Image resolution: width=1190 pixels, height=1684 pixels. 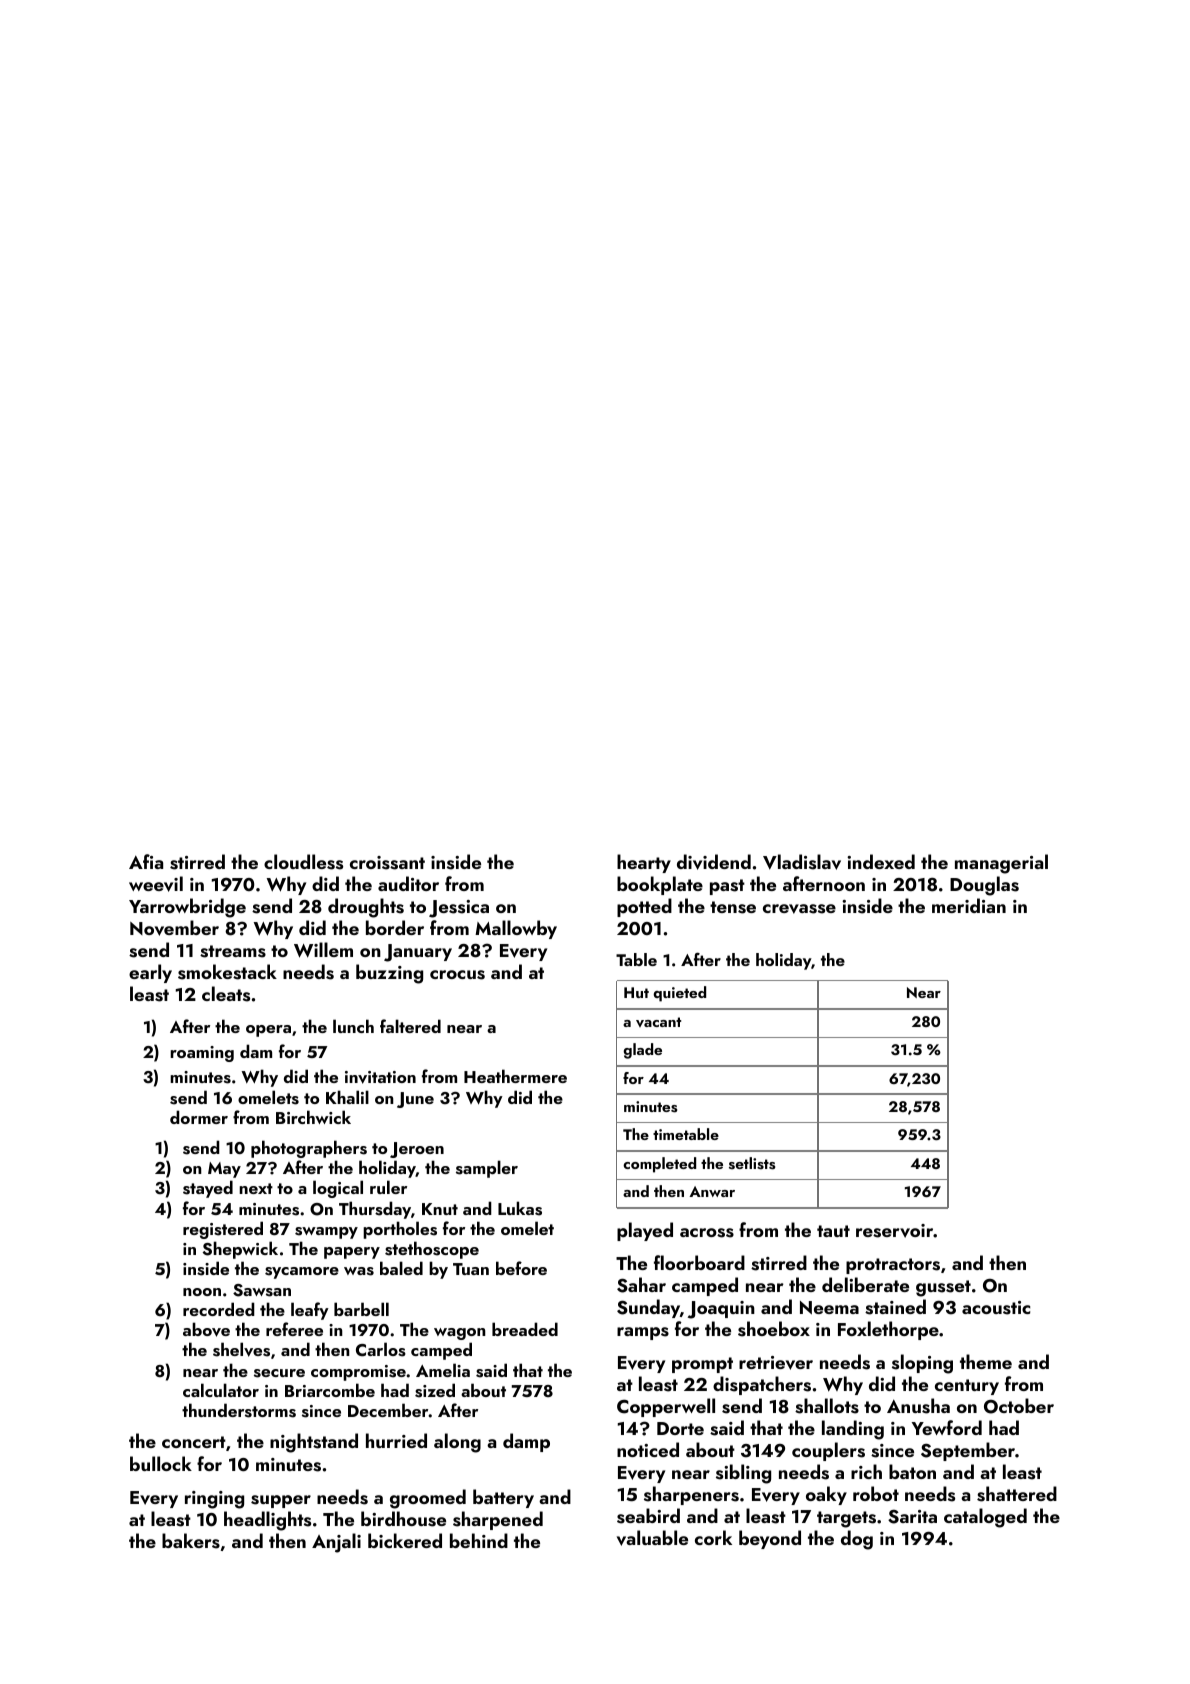 What do you see at coordinates (516, 929) in the screenshot?
I see `Mallowby` at bounding box center [516, 929].
